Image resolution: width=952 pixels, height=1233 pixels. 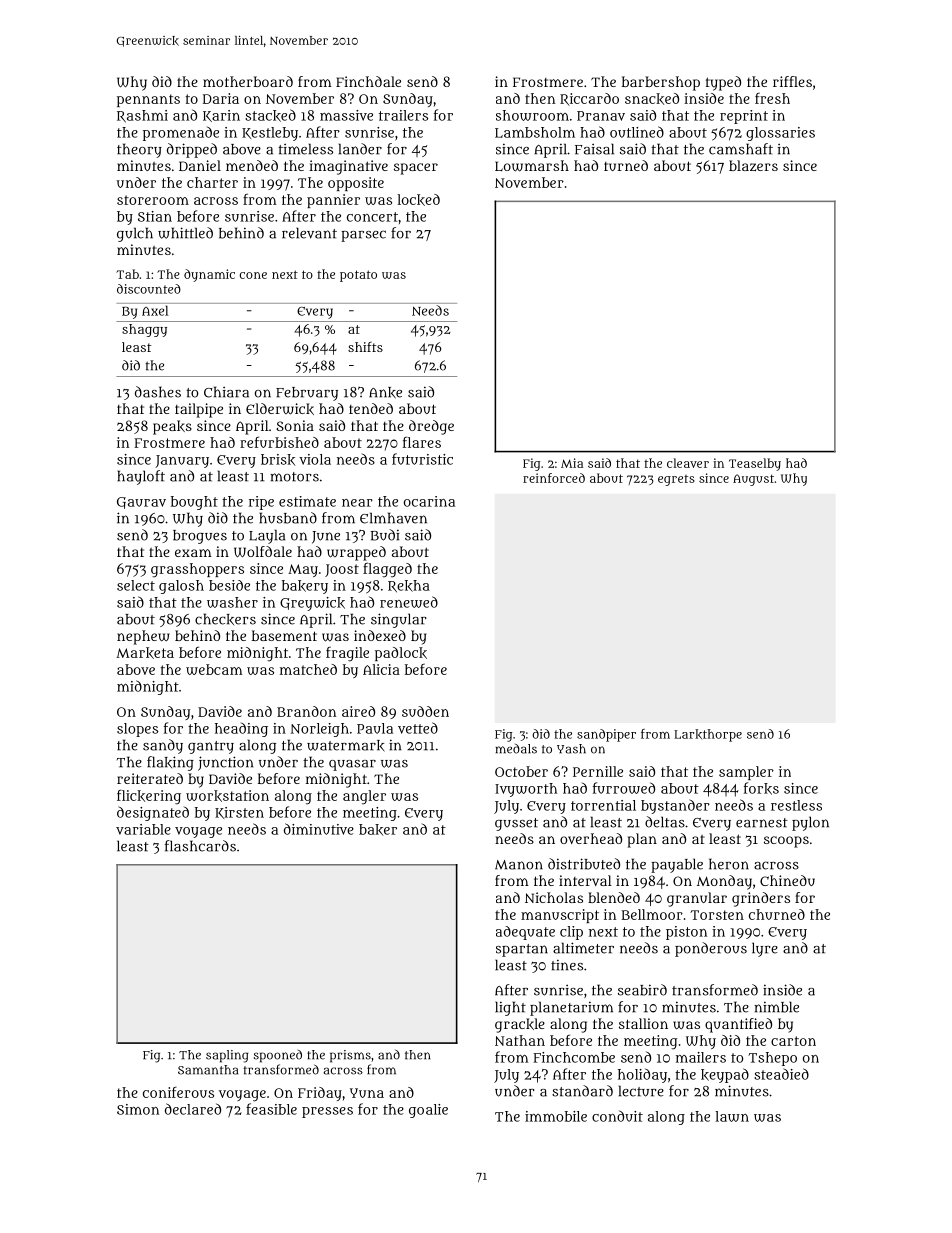 What do you see at coordinates (532, 166) in the document?
I see `Lowmarsh` at bounding box center [532, 166].
